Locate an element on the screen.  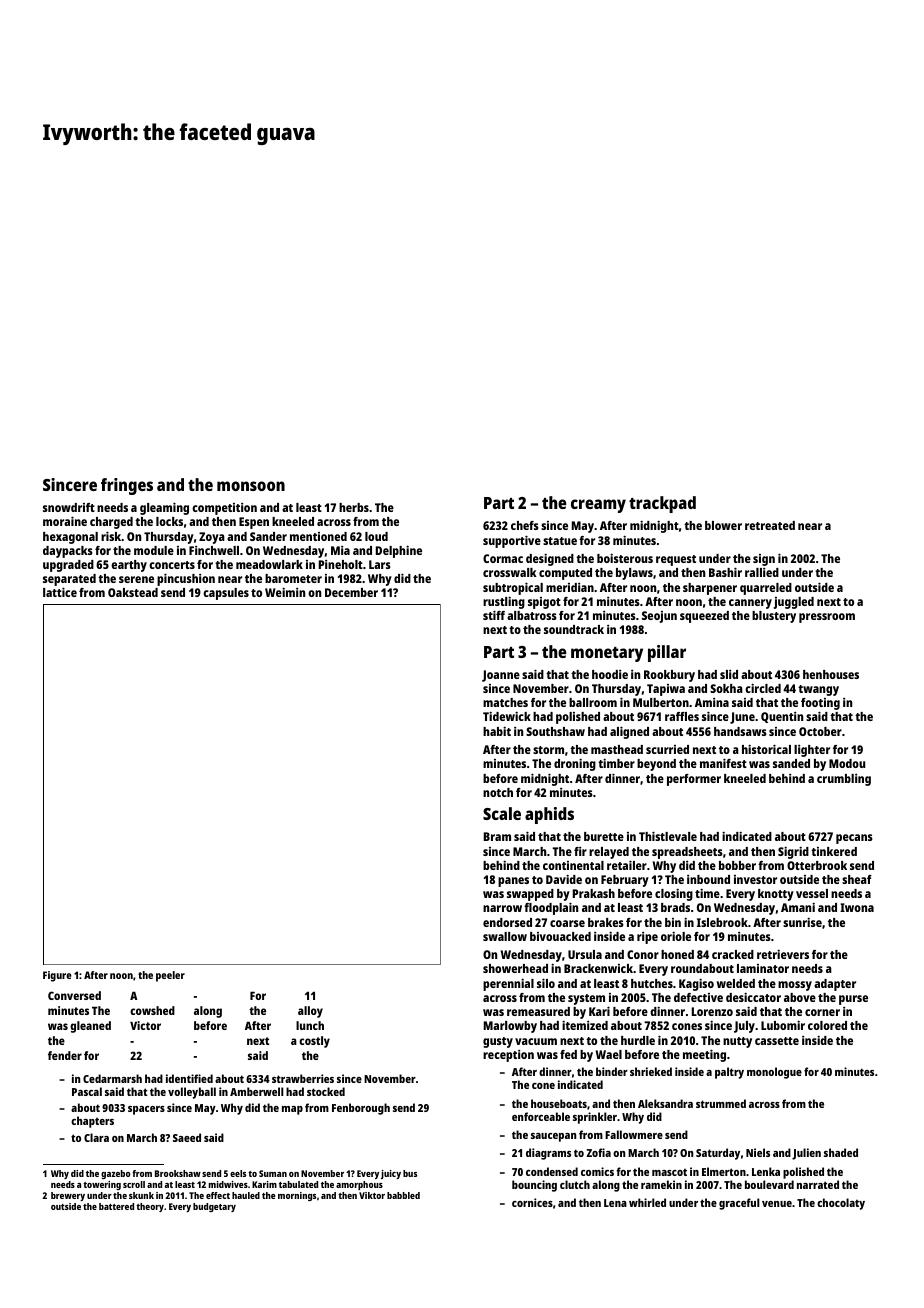
notch is located at coordinates (498, 792).
